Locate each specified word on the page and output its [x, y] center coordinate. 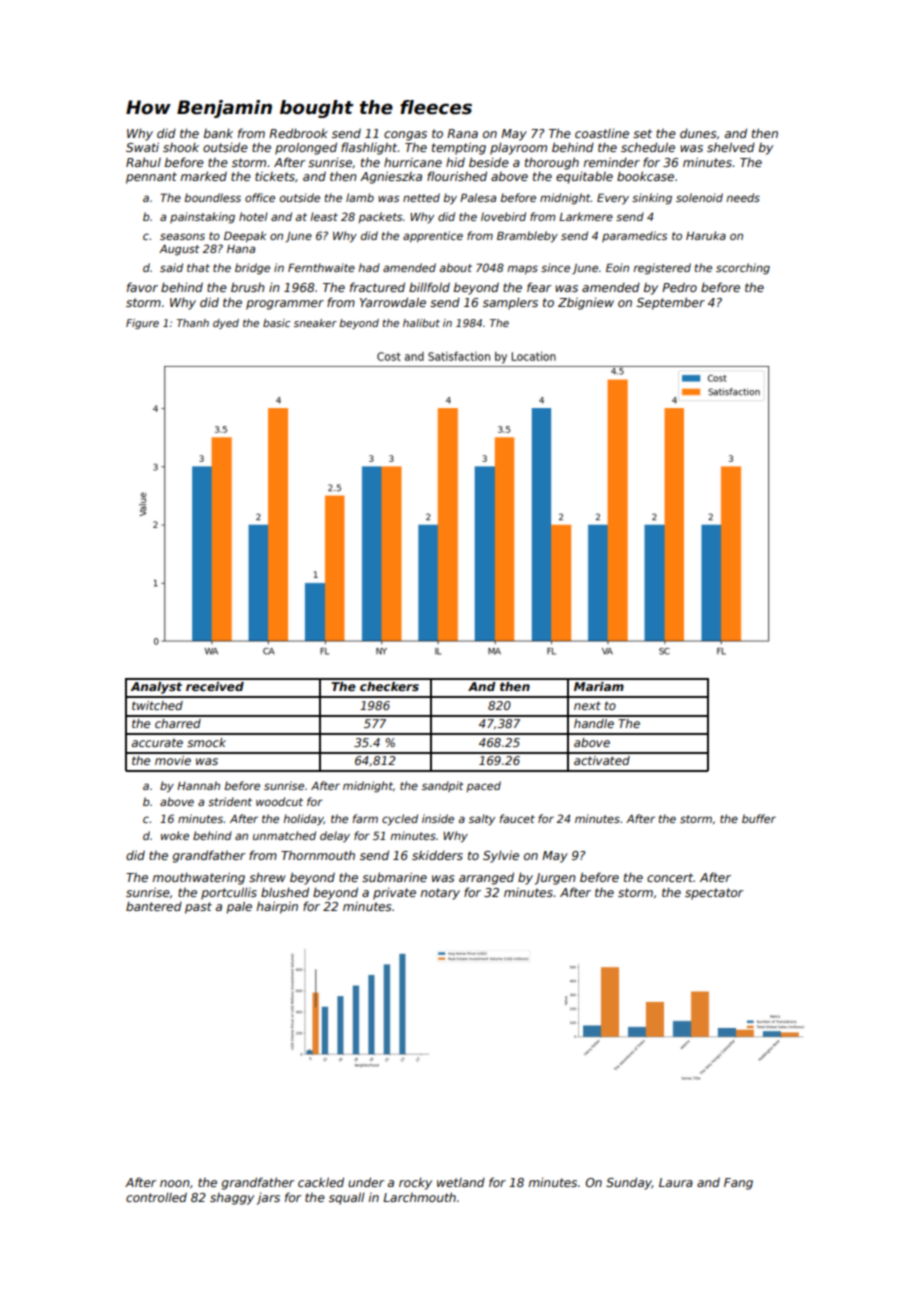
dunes [698, 133]
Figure [142, 324]
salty [482, 819]
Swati [142, 147]
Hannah [198, 785]
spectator [714, 894]
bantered [154, 906]
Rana [462, 133]
